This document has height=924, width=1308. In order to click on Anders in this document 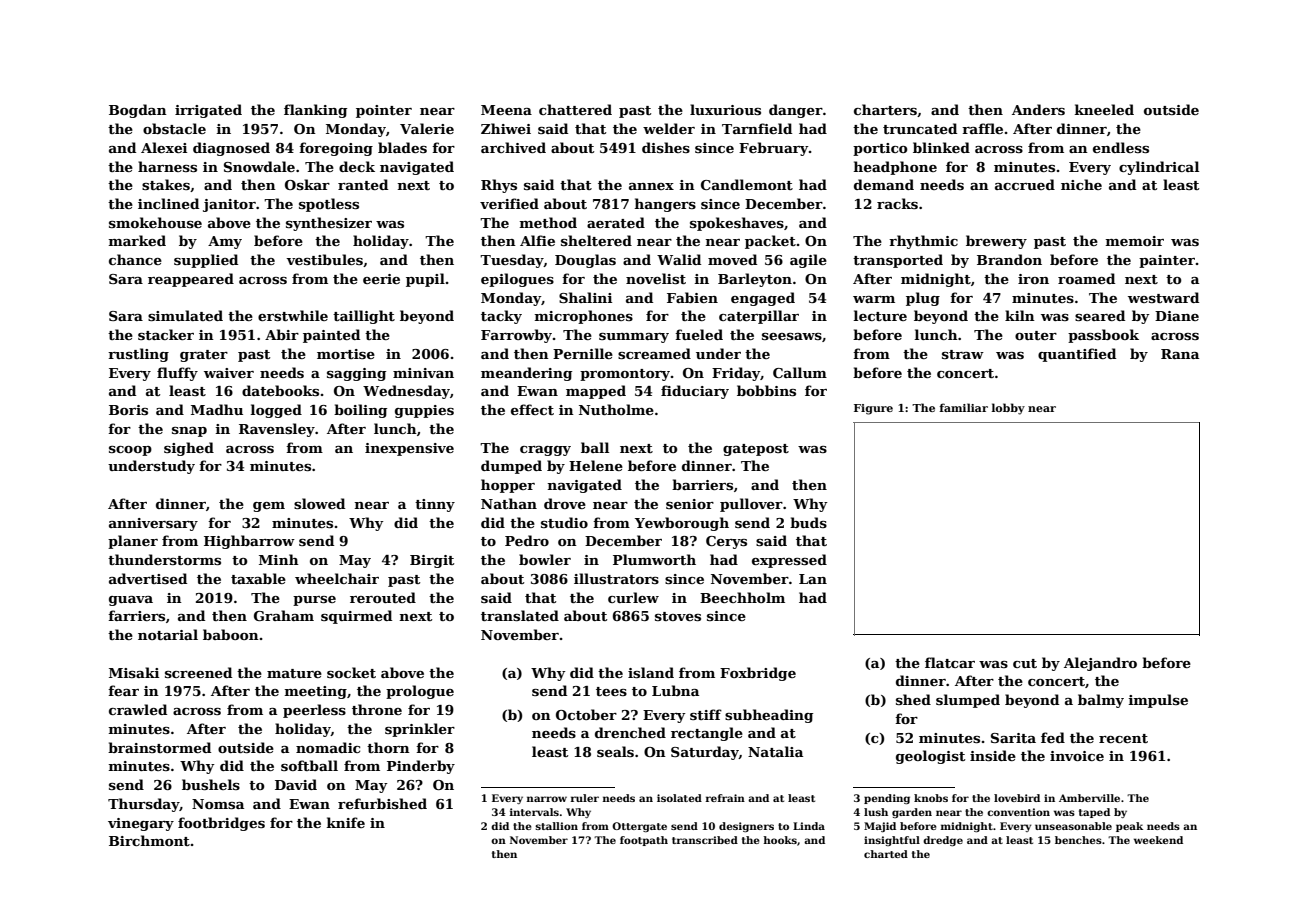, I will do `click(1038, 109)`.
